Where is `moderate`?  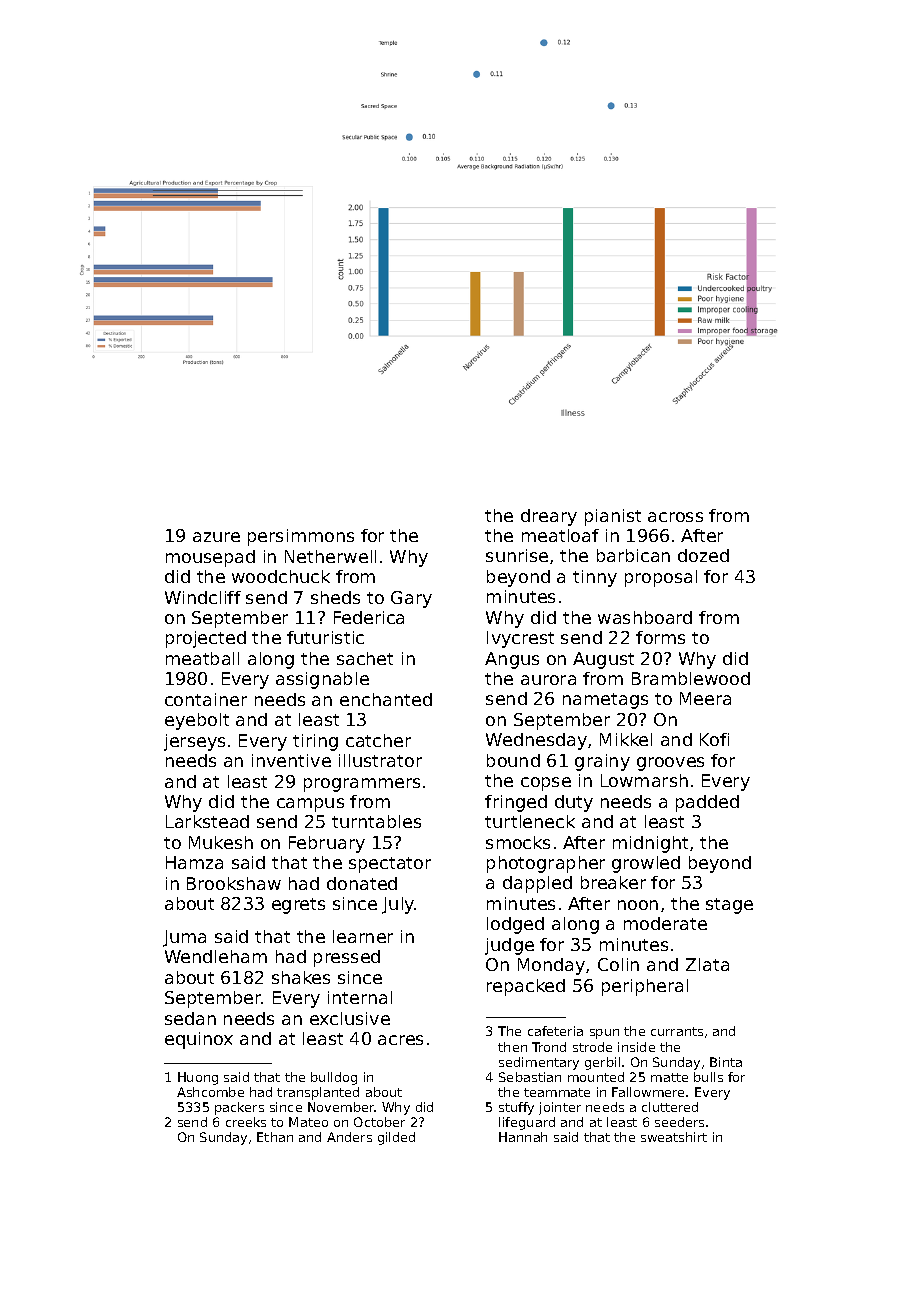 moderate is located at coordinates (665, 923).
